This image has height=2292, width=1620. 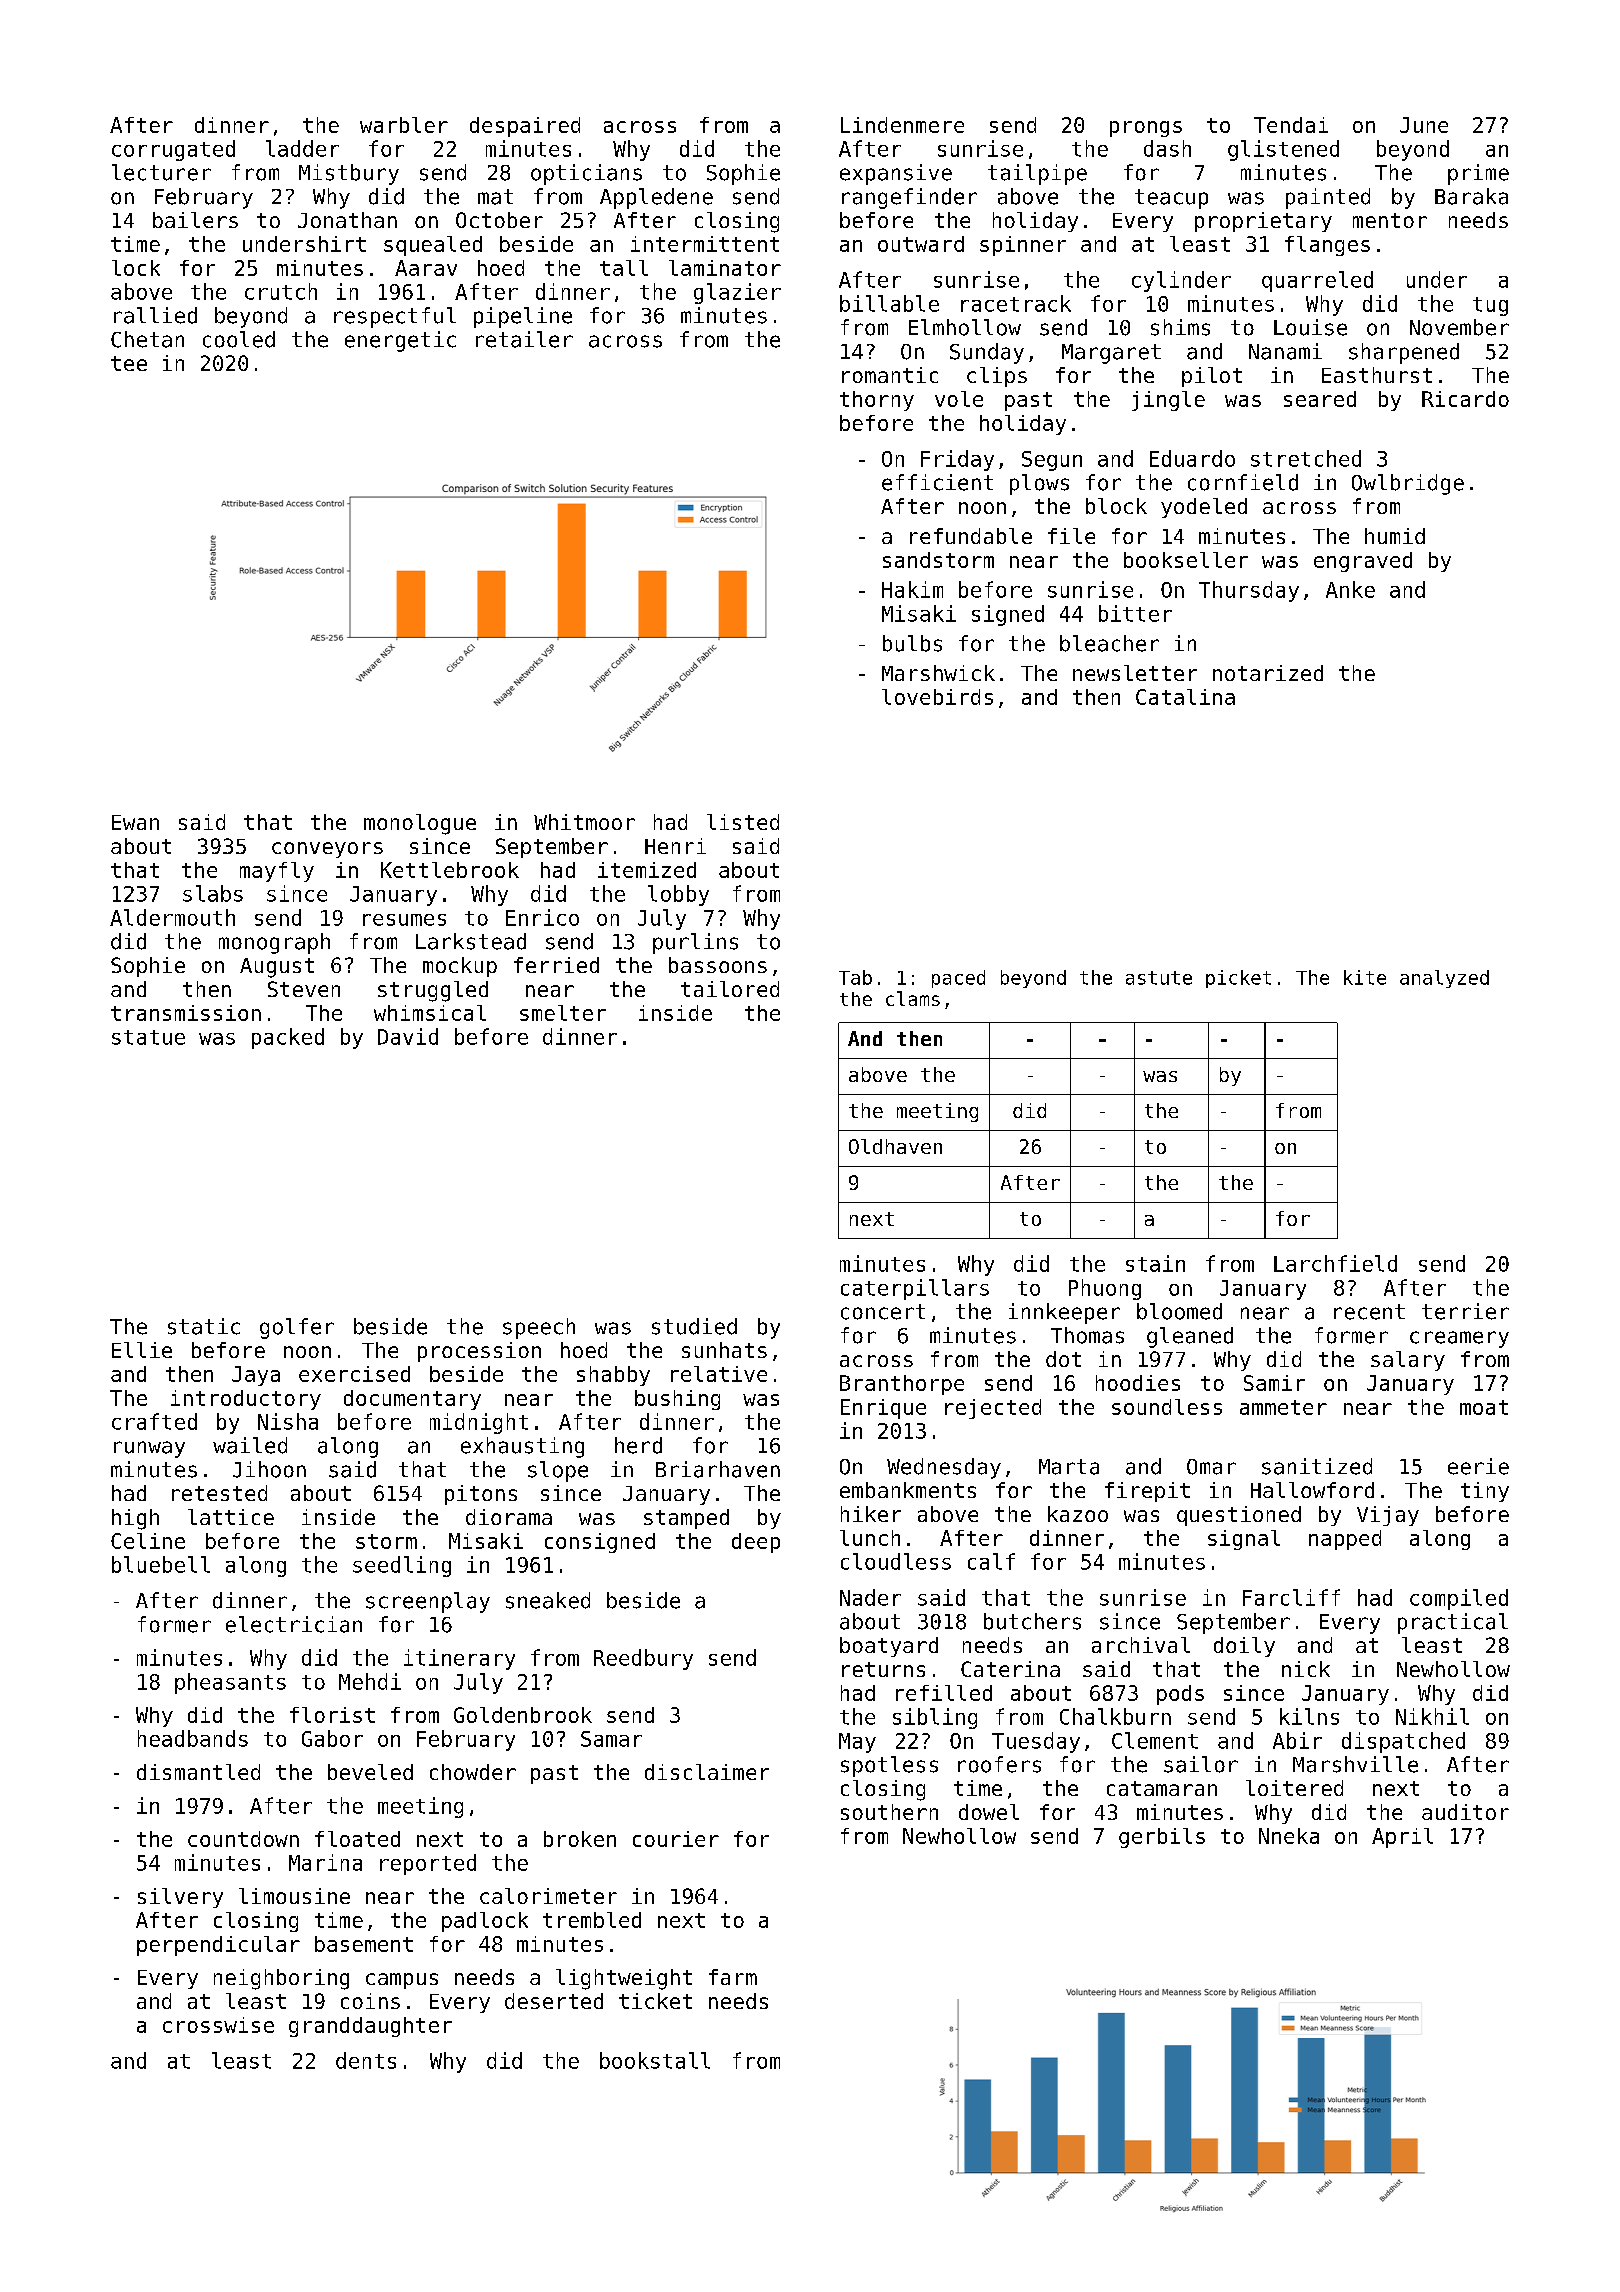 I want to click on farm, so click(x=733, y=1977).
